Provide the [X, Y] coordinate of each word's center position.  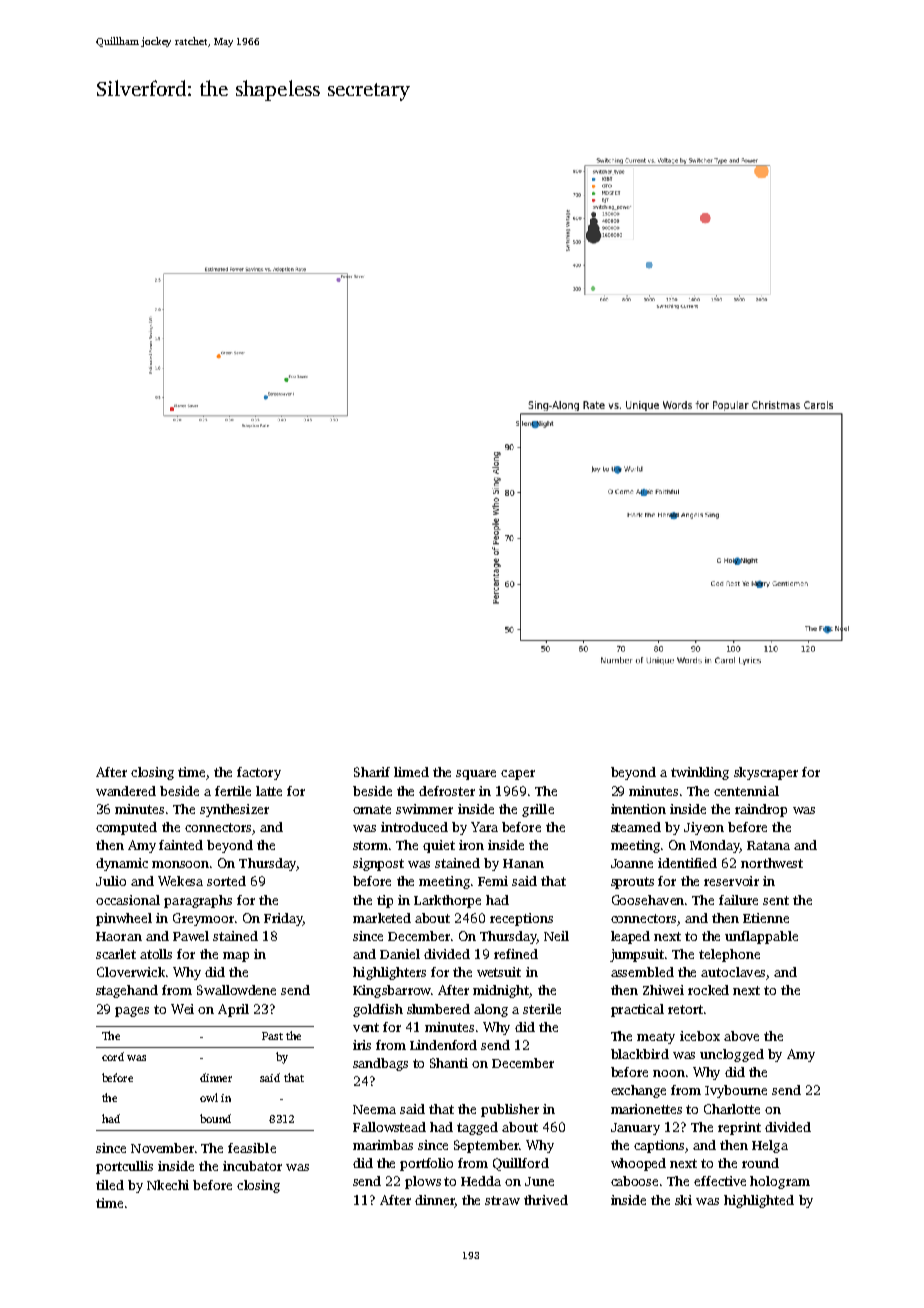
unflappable [761, 937]
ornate [372, 809]
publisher [510, 1110]
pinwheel [124, 919]
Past [272, 1036]
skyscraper [766, 773]
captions [660, 1146]
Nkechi [168, 1185]
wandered [126, 791]
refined [516, 954]
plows [423, 1182]
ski [683, 1200]
